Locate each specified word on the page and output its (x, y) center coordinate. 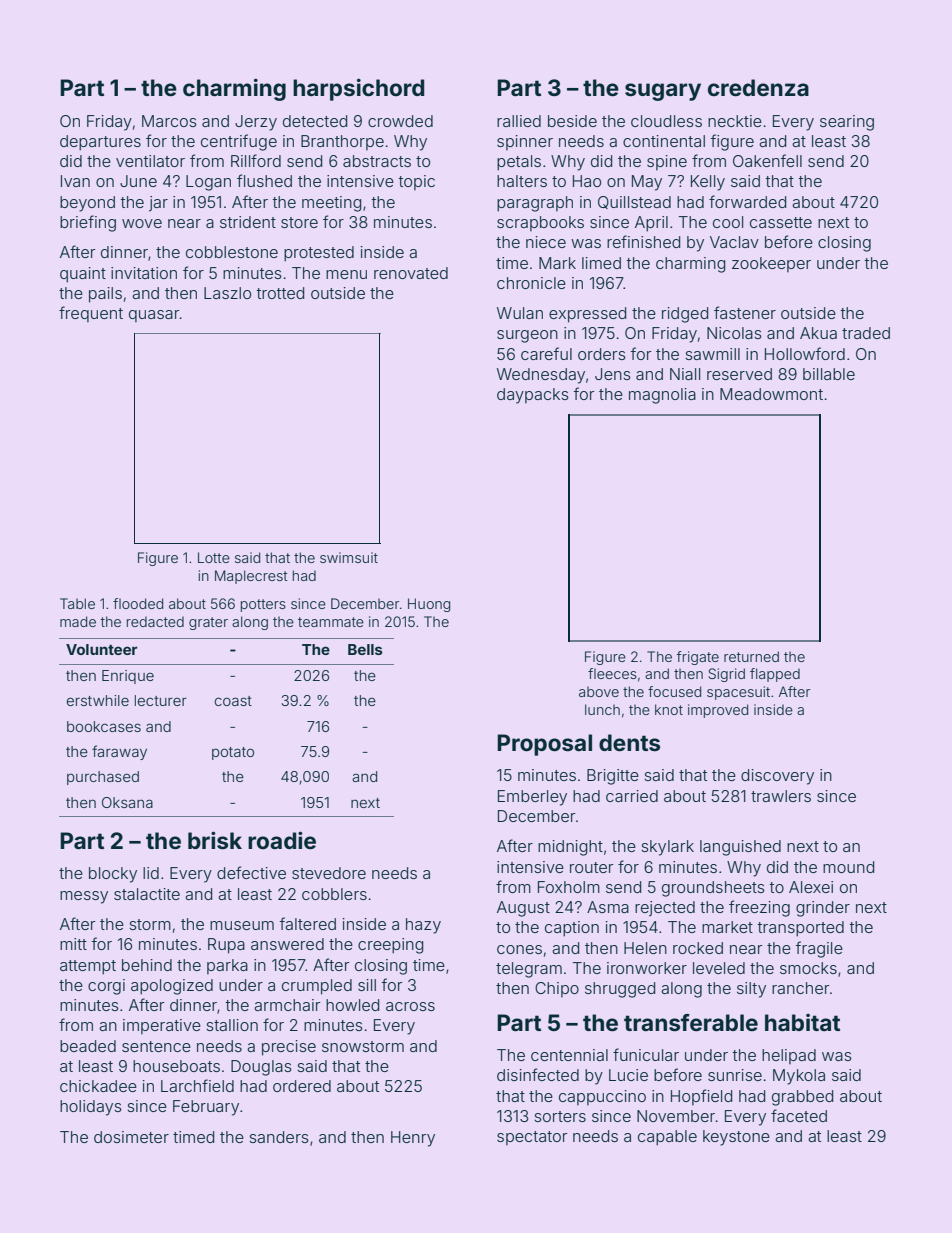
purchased (103, 778)
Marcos (169, 121)
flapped (775, 675)
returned (751, 656)
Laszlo (227, 293)
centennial (569, 1055)
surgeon (527, 336)
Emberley (532, 798)
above (599, 691)
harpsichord (358, 89)
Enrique (128, 677)
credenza (758, 88)
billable (829, 374)
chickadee (98, 1086)
